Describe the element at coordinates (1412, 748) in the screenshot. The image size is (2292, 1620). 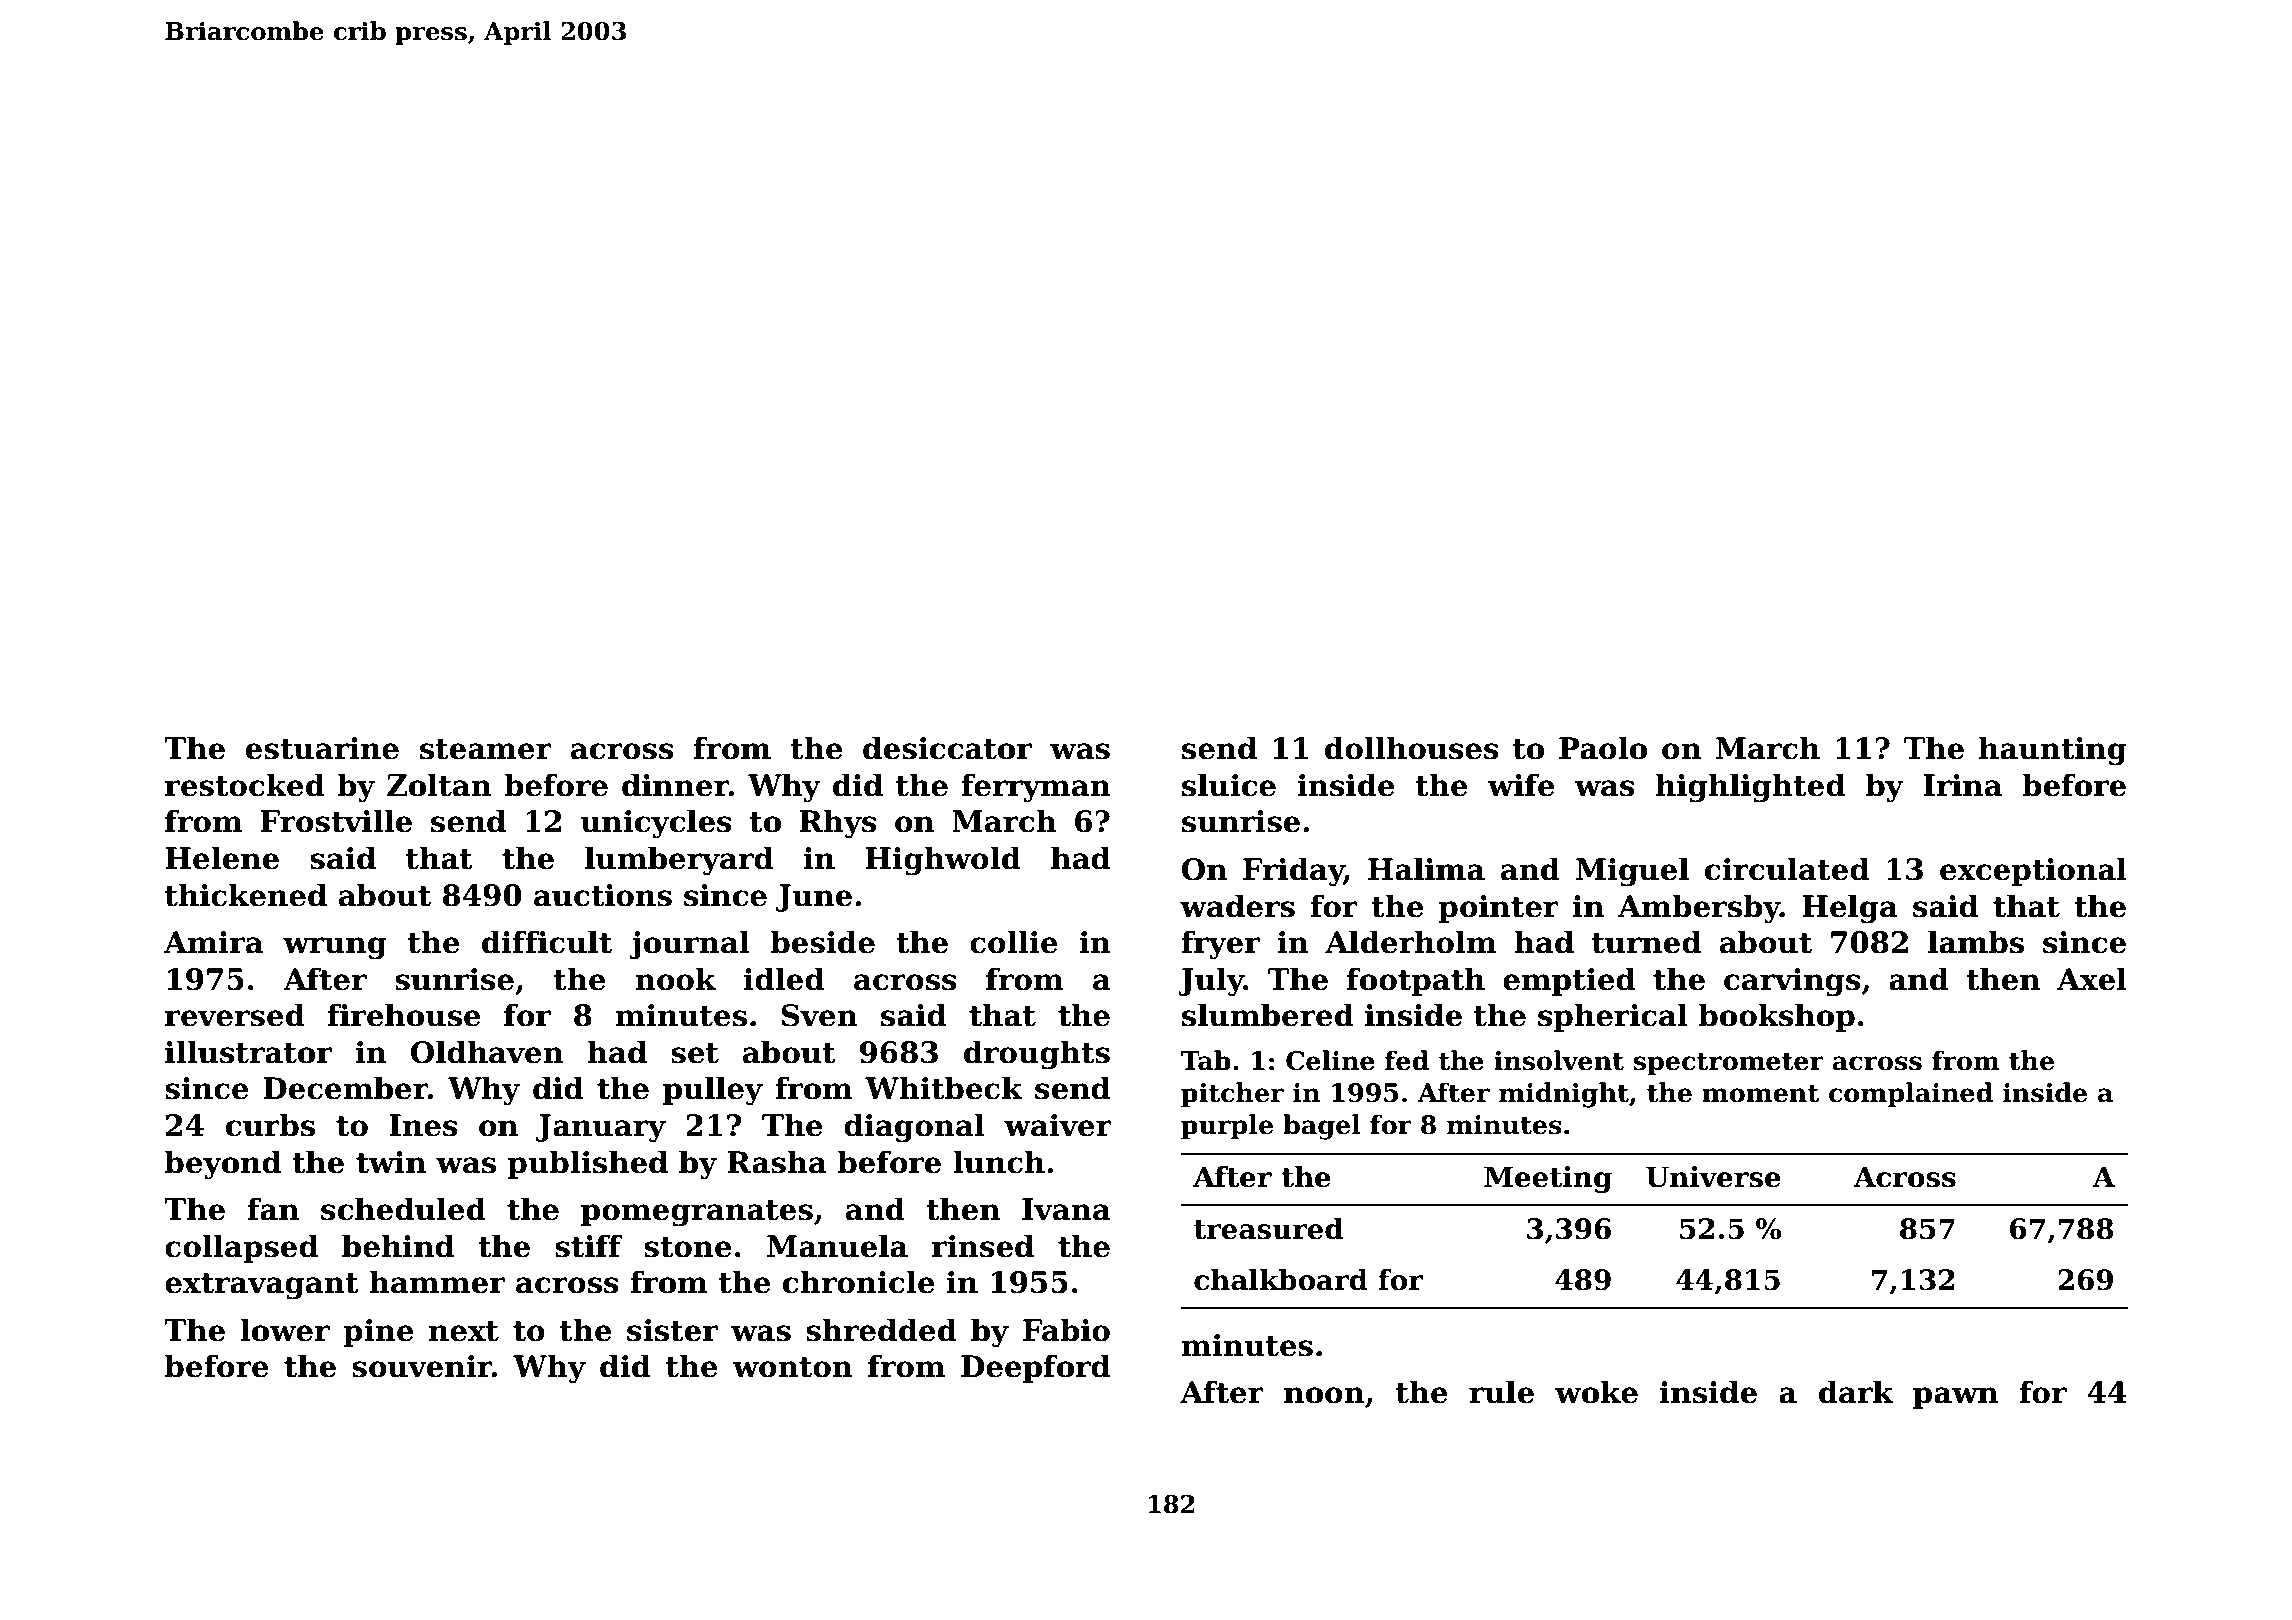
I see `dollhouses` at that location.
